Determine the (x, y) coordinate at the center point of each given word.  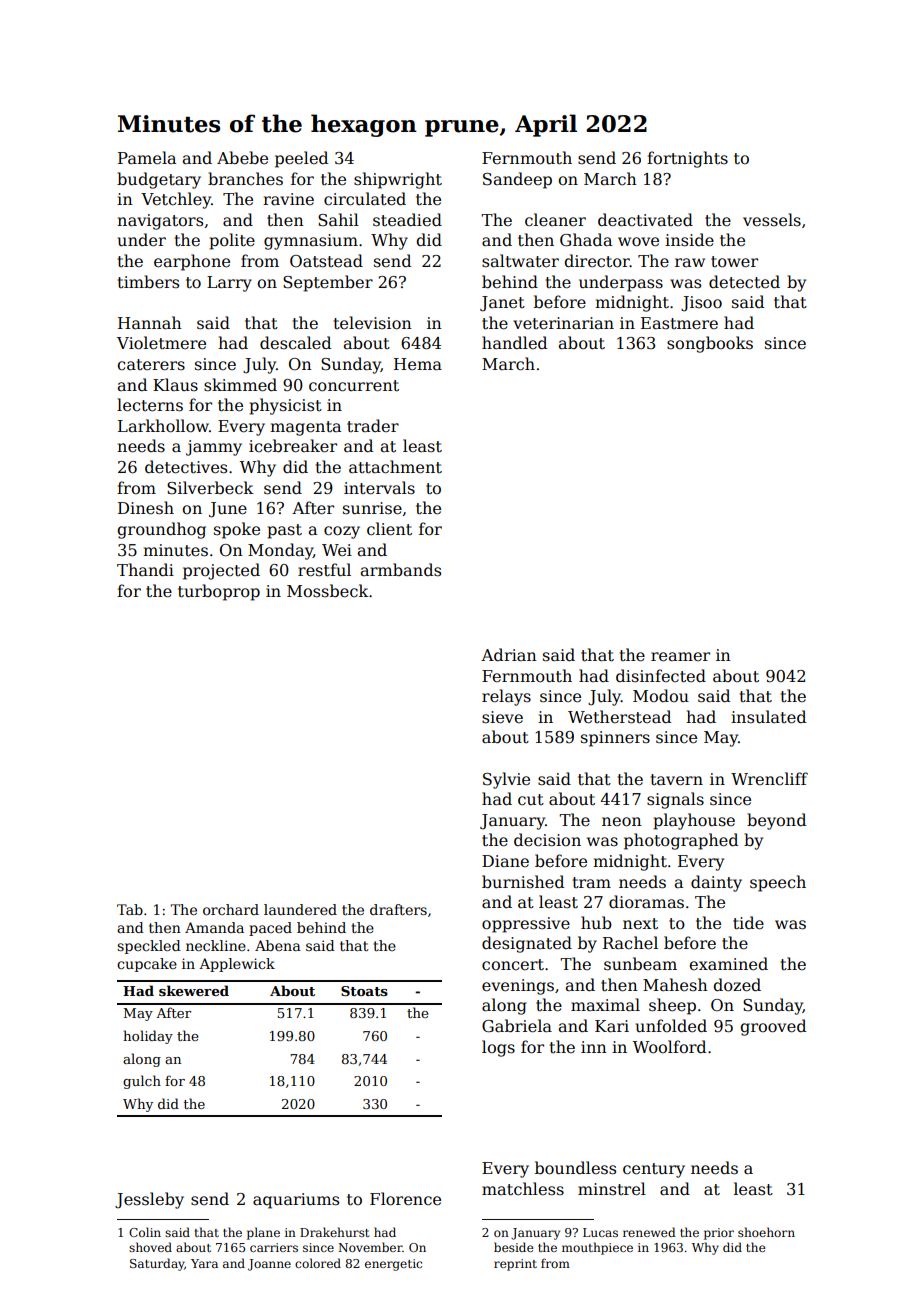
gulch (142, 1082)
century (654, 1170)
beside (514, 1247)
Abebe (242, 158)
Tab (130, 909)
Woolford (669, 1046)
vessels (772, 220)
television (373, 323)
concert (513, 965)
